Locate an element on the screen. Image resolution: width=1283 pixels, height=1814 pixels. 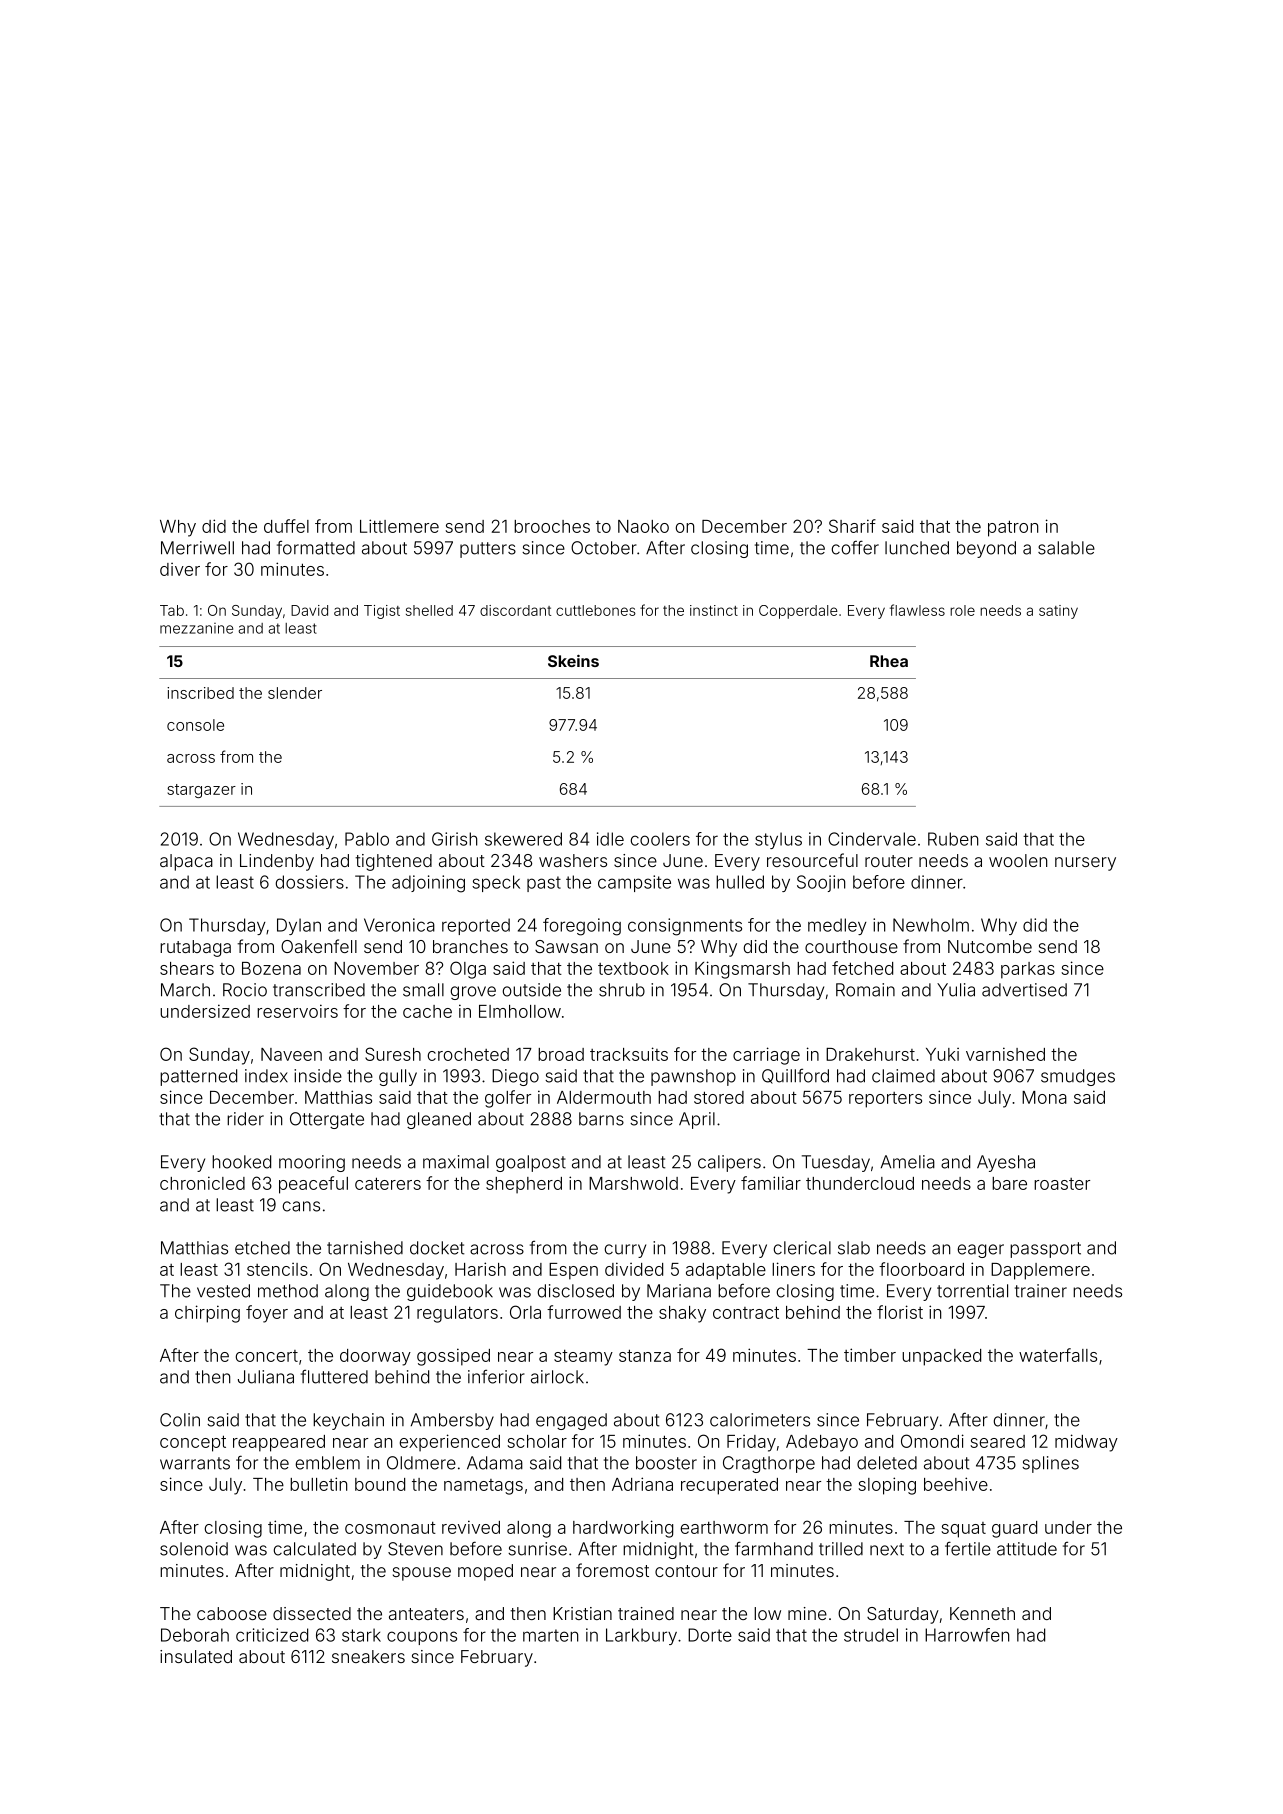
stargazer is located at coordinates (201, 791).
